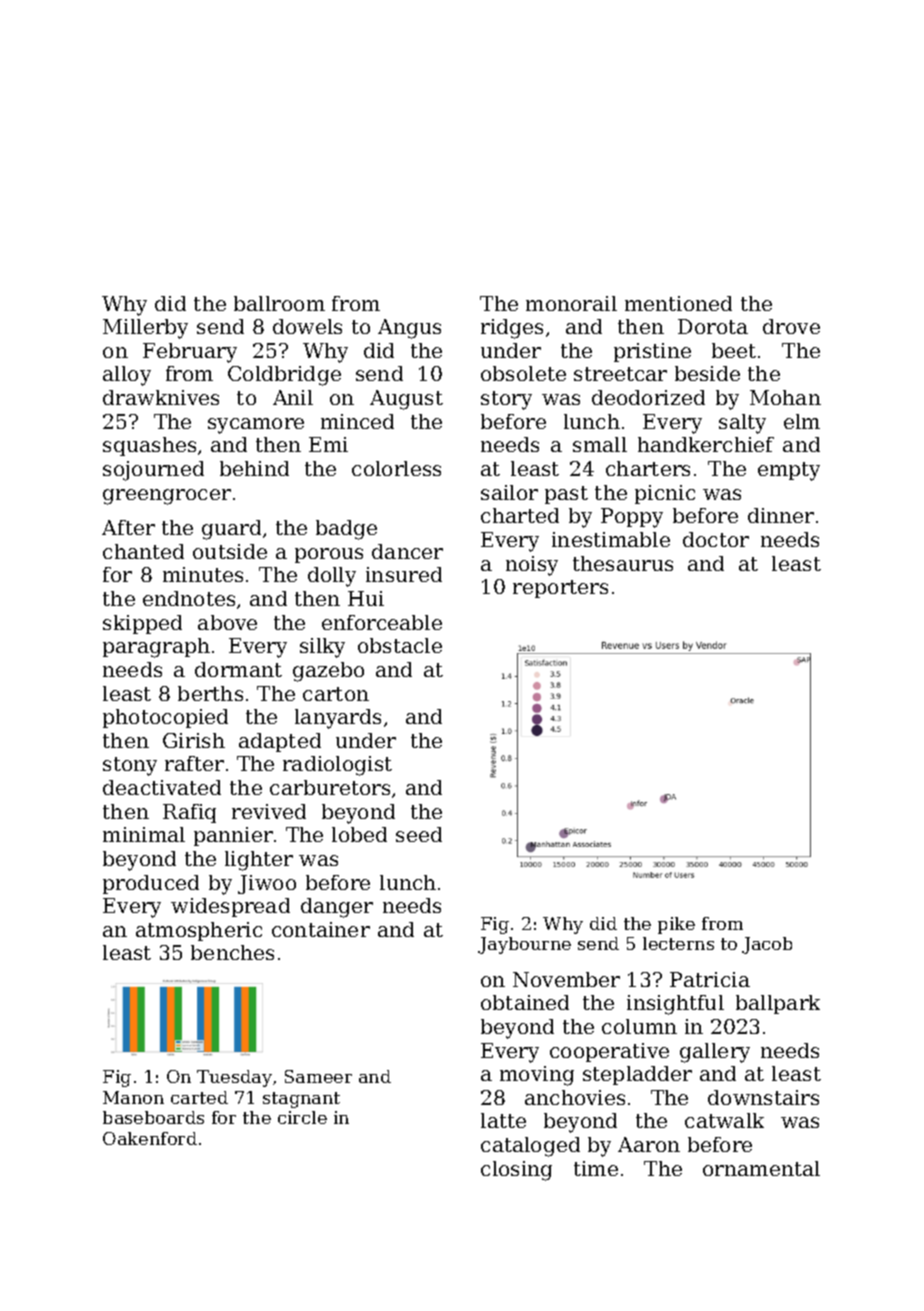 This image has width=924, height=1311. I want to click on behind, so click(254, 468).
